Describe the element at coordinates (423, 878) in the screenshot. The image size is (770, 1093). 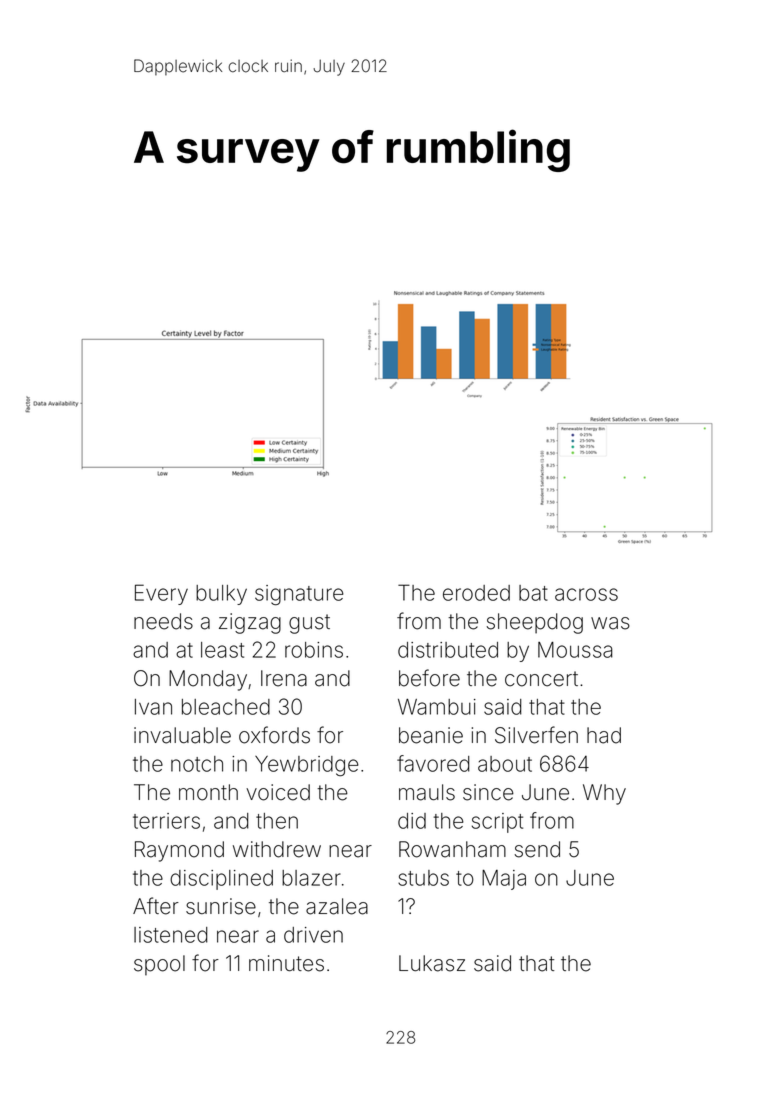
I see `stubs` at that location.
